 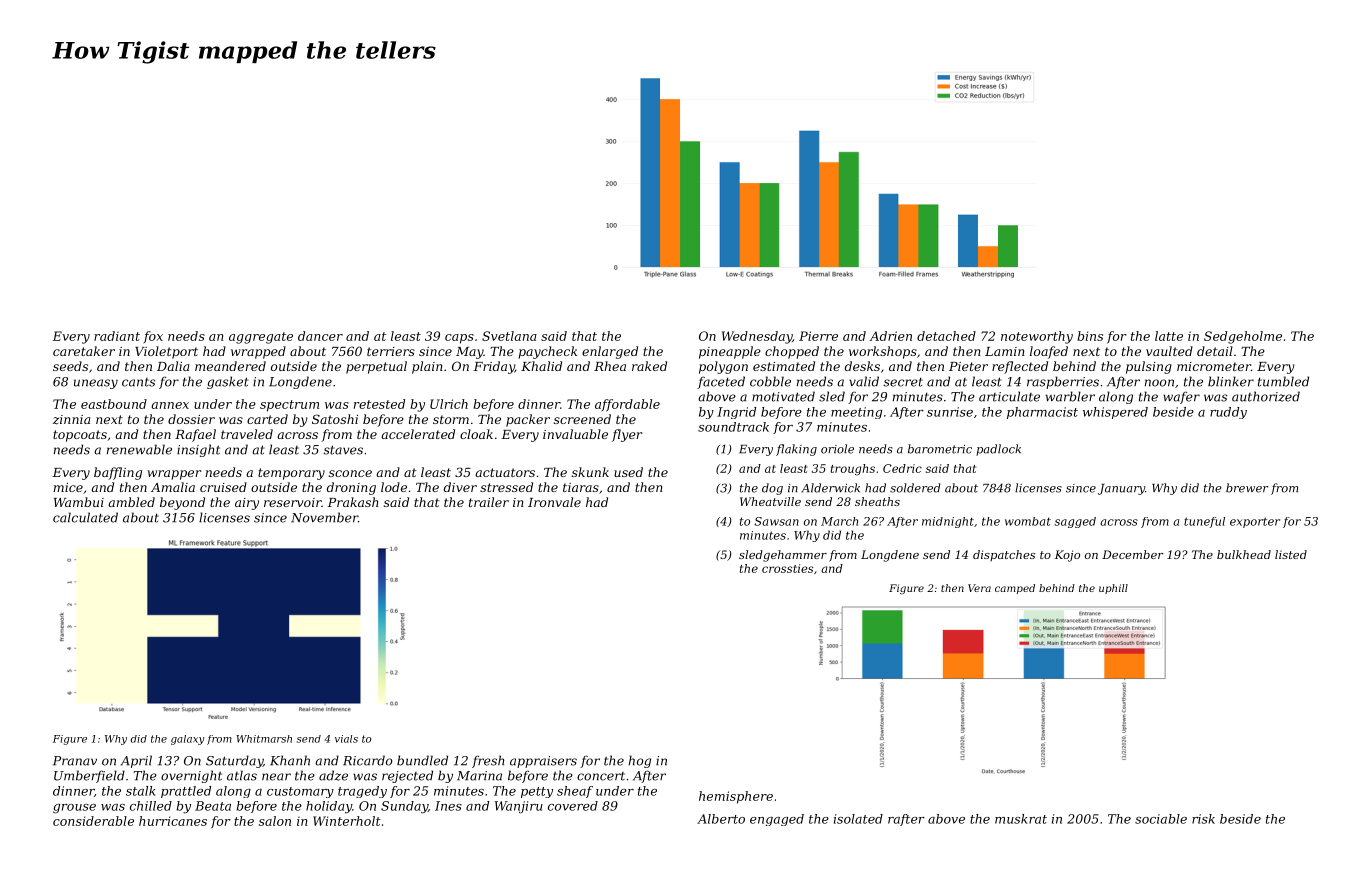 What do you see at coordinates (777, 820) in the image?
I see `engaged` at bounding box center [777, 820].
